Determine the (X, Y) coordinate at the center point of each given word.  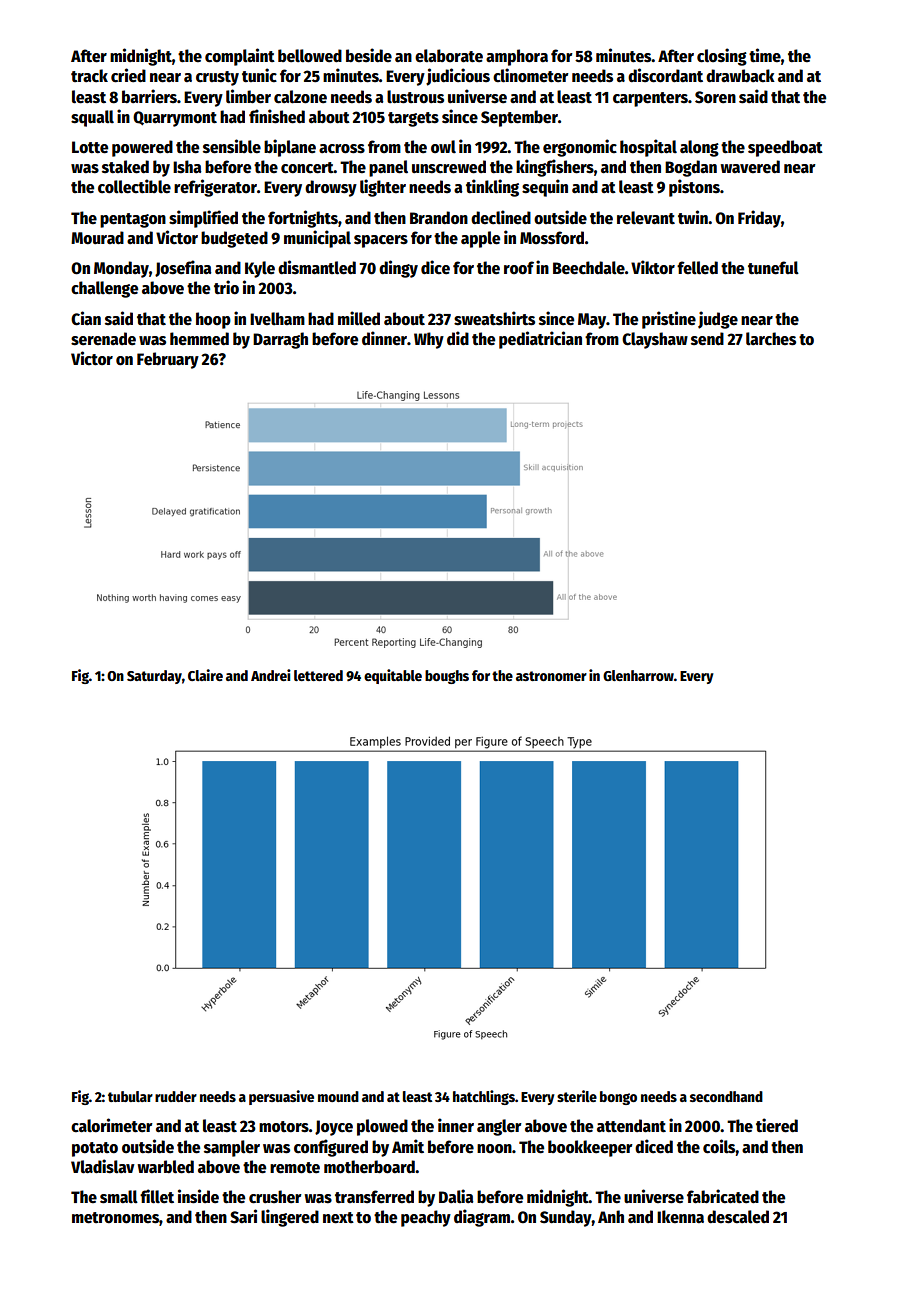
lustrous (415, 97)
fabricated (723, 1196)
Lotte (90, 147)
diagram (482, 1218)
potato (95, 1149)
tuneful (773, 268)
